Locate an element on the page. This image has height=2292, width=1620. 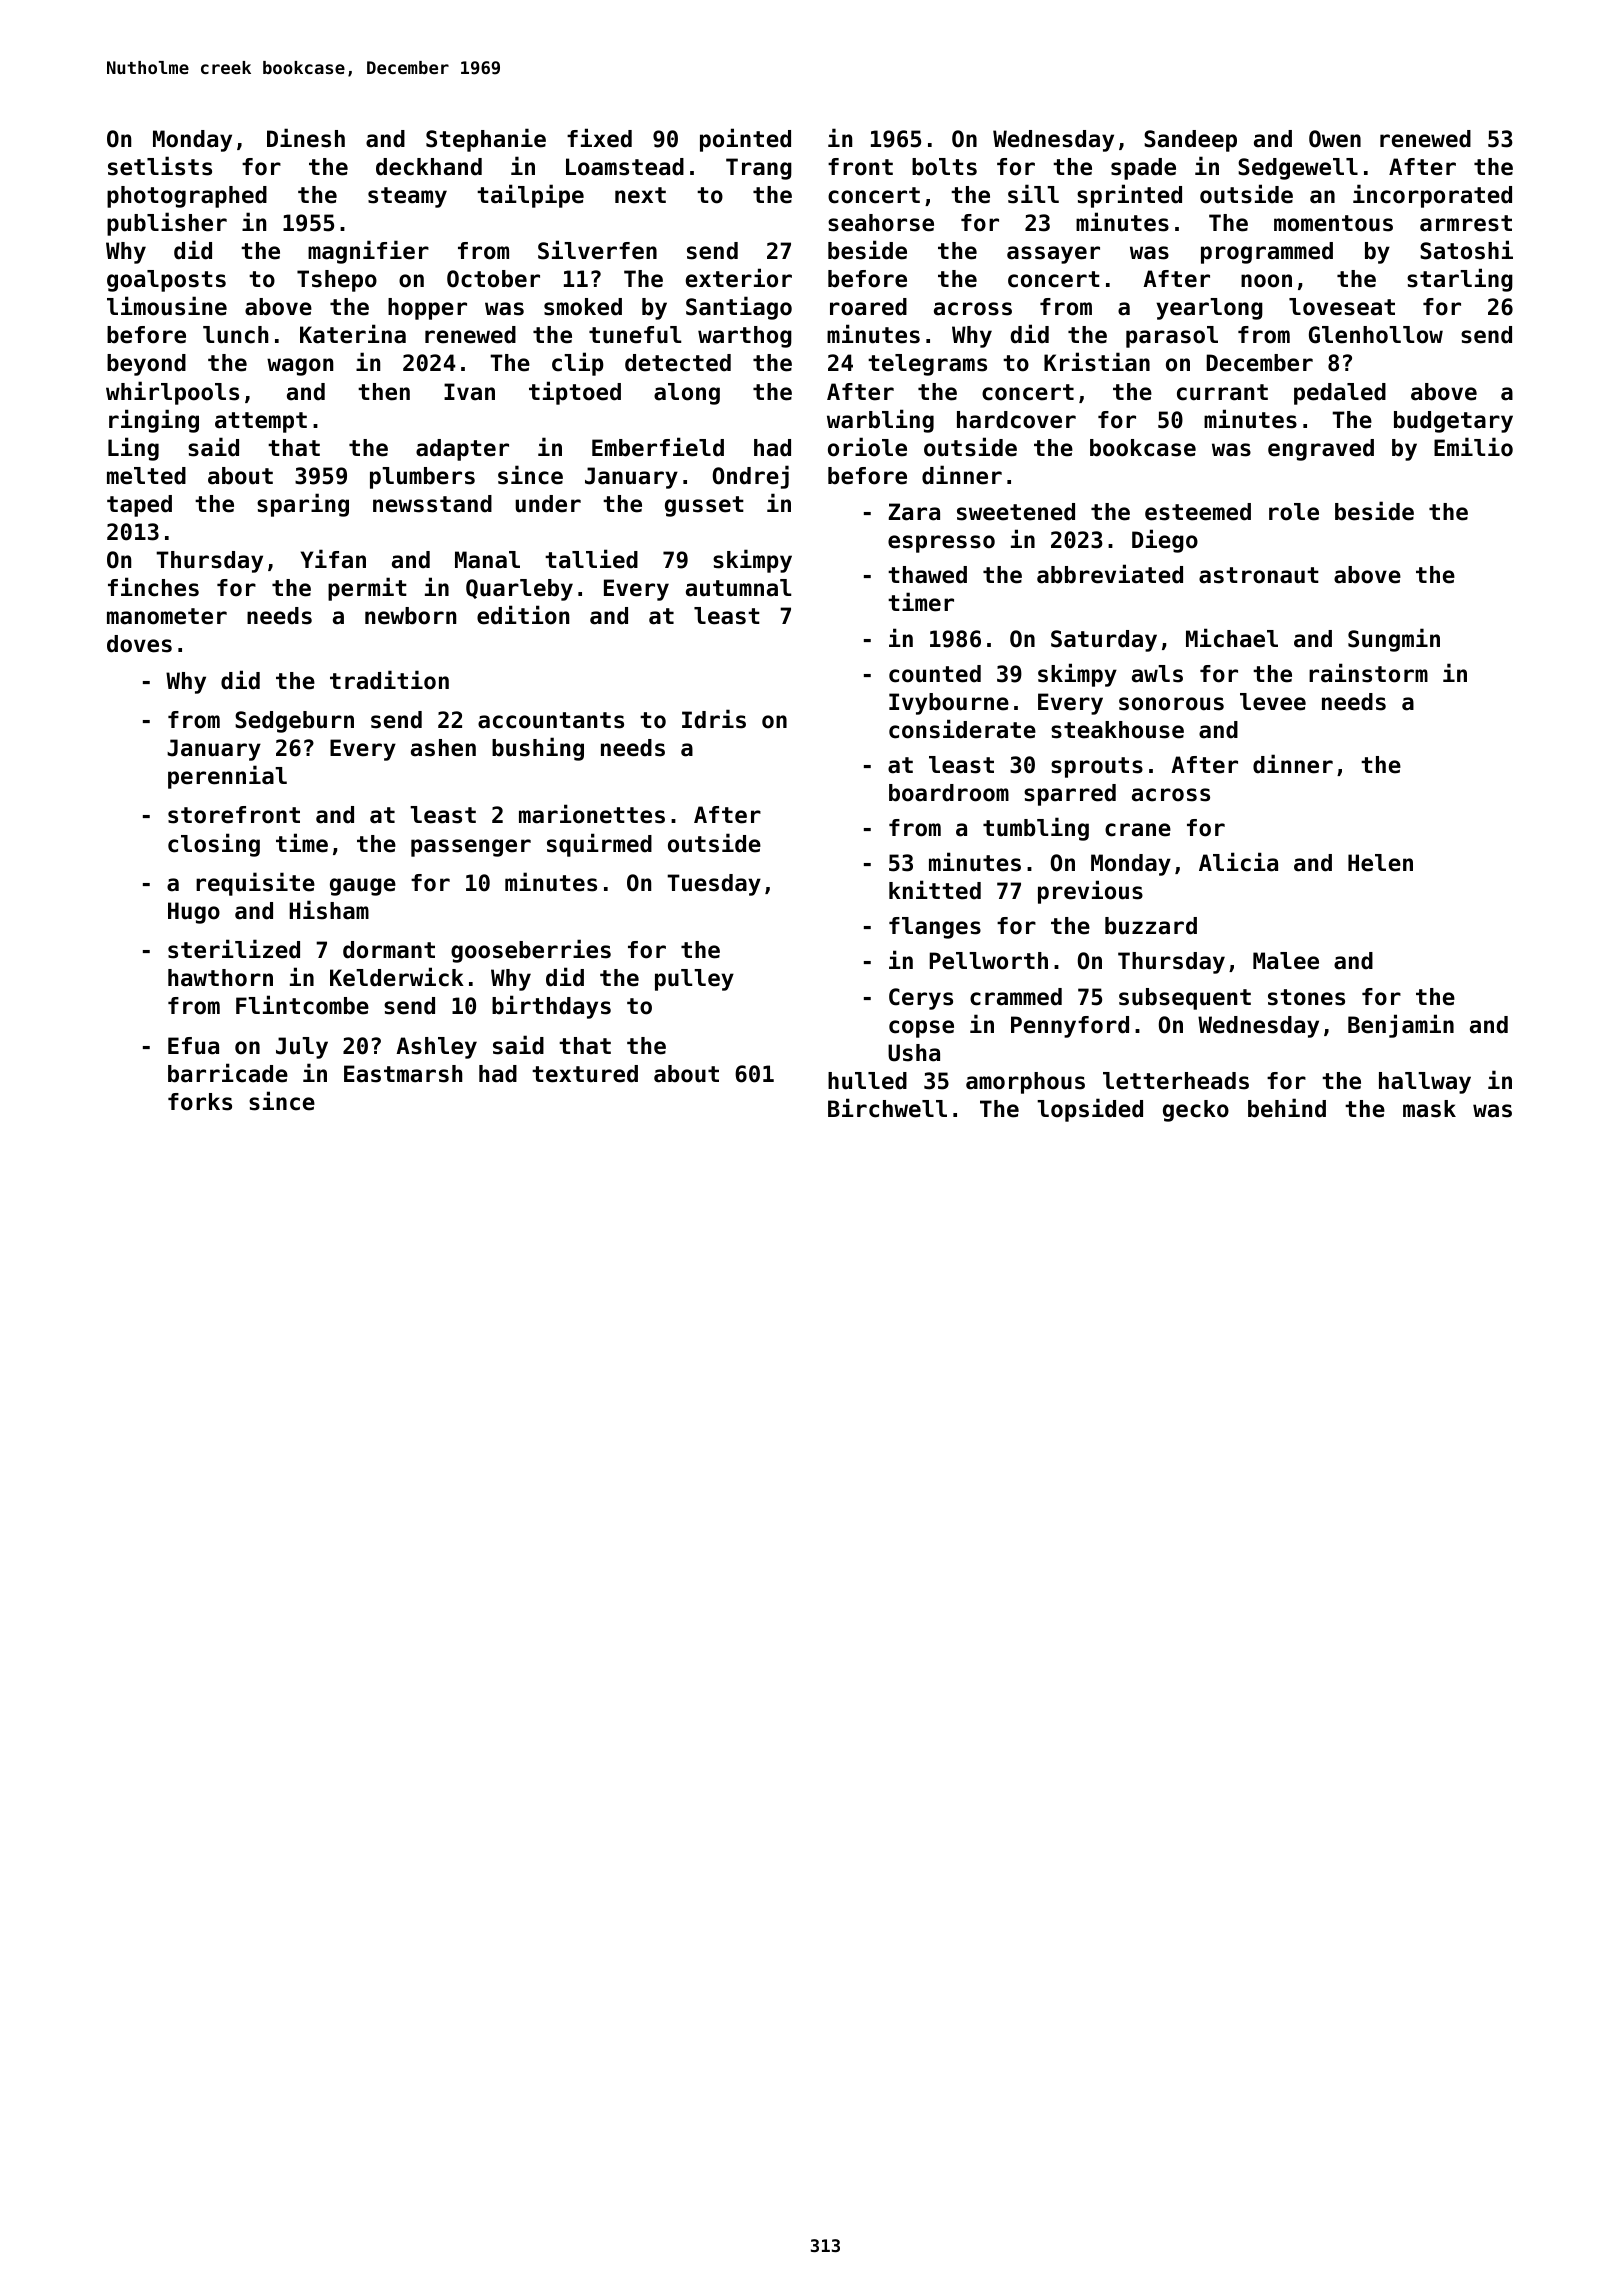
taped is located at coordinates (139, 506).
